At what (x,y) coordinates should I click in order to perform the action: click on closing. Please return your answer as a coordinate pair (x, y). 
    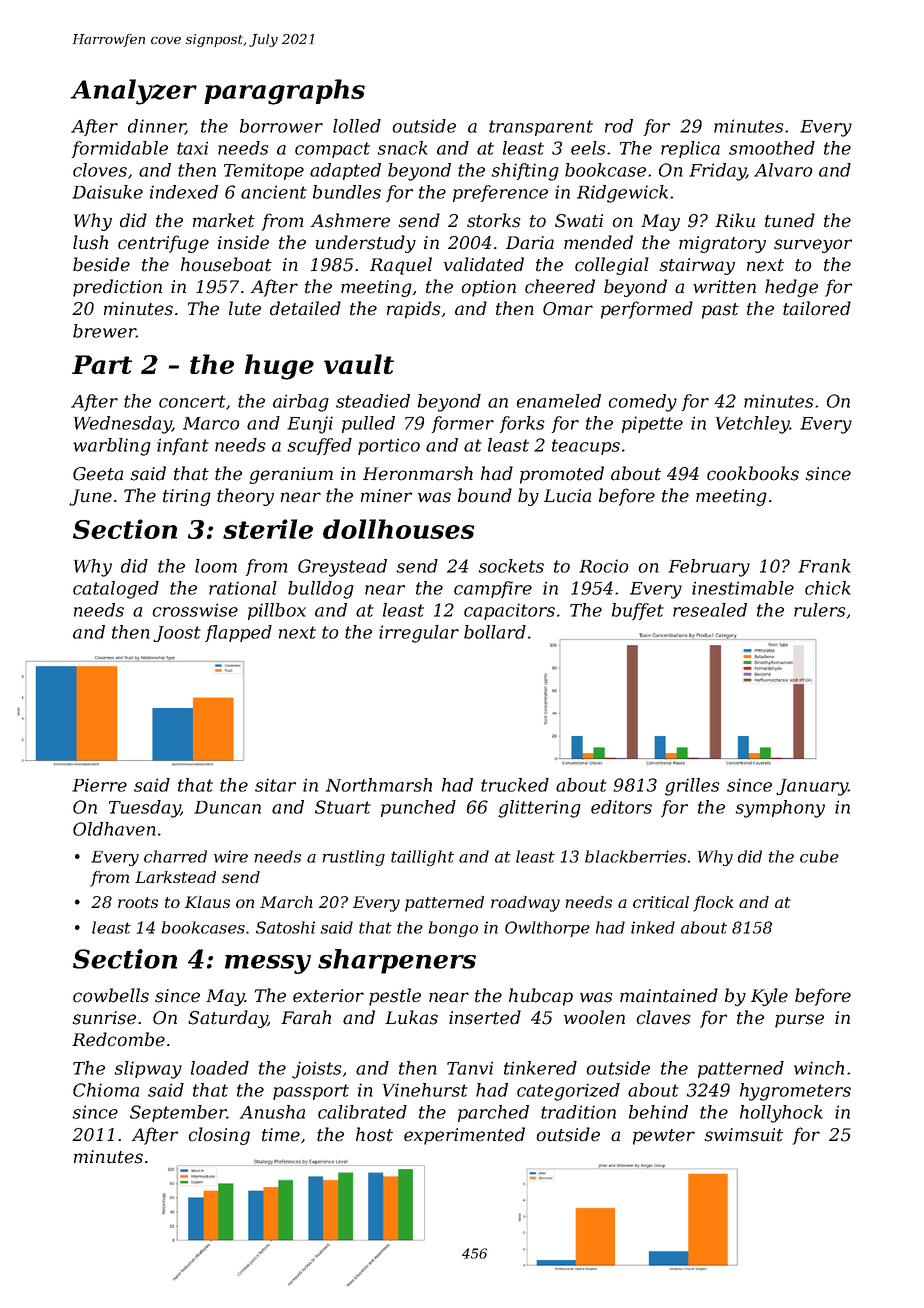
    Looking at the image, I should click on (219, 1136).
